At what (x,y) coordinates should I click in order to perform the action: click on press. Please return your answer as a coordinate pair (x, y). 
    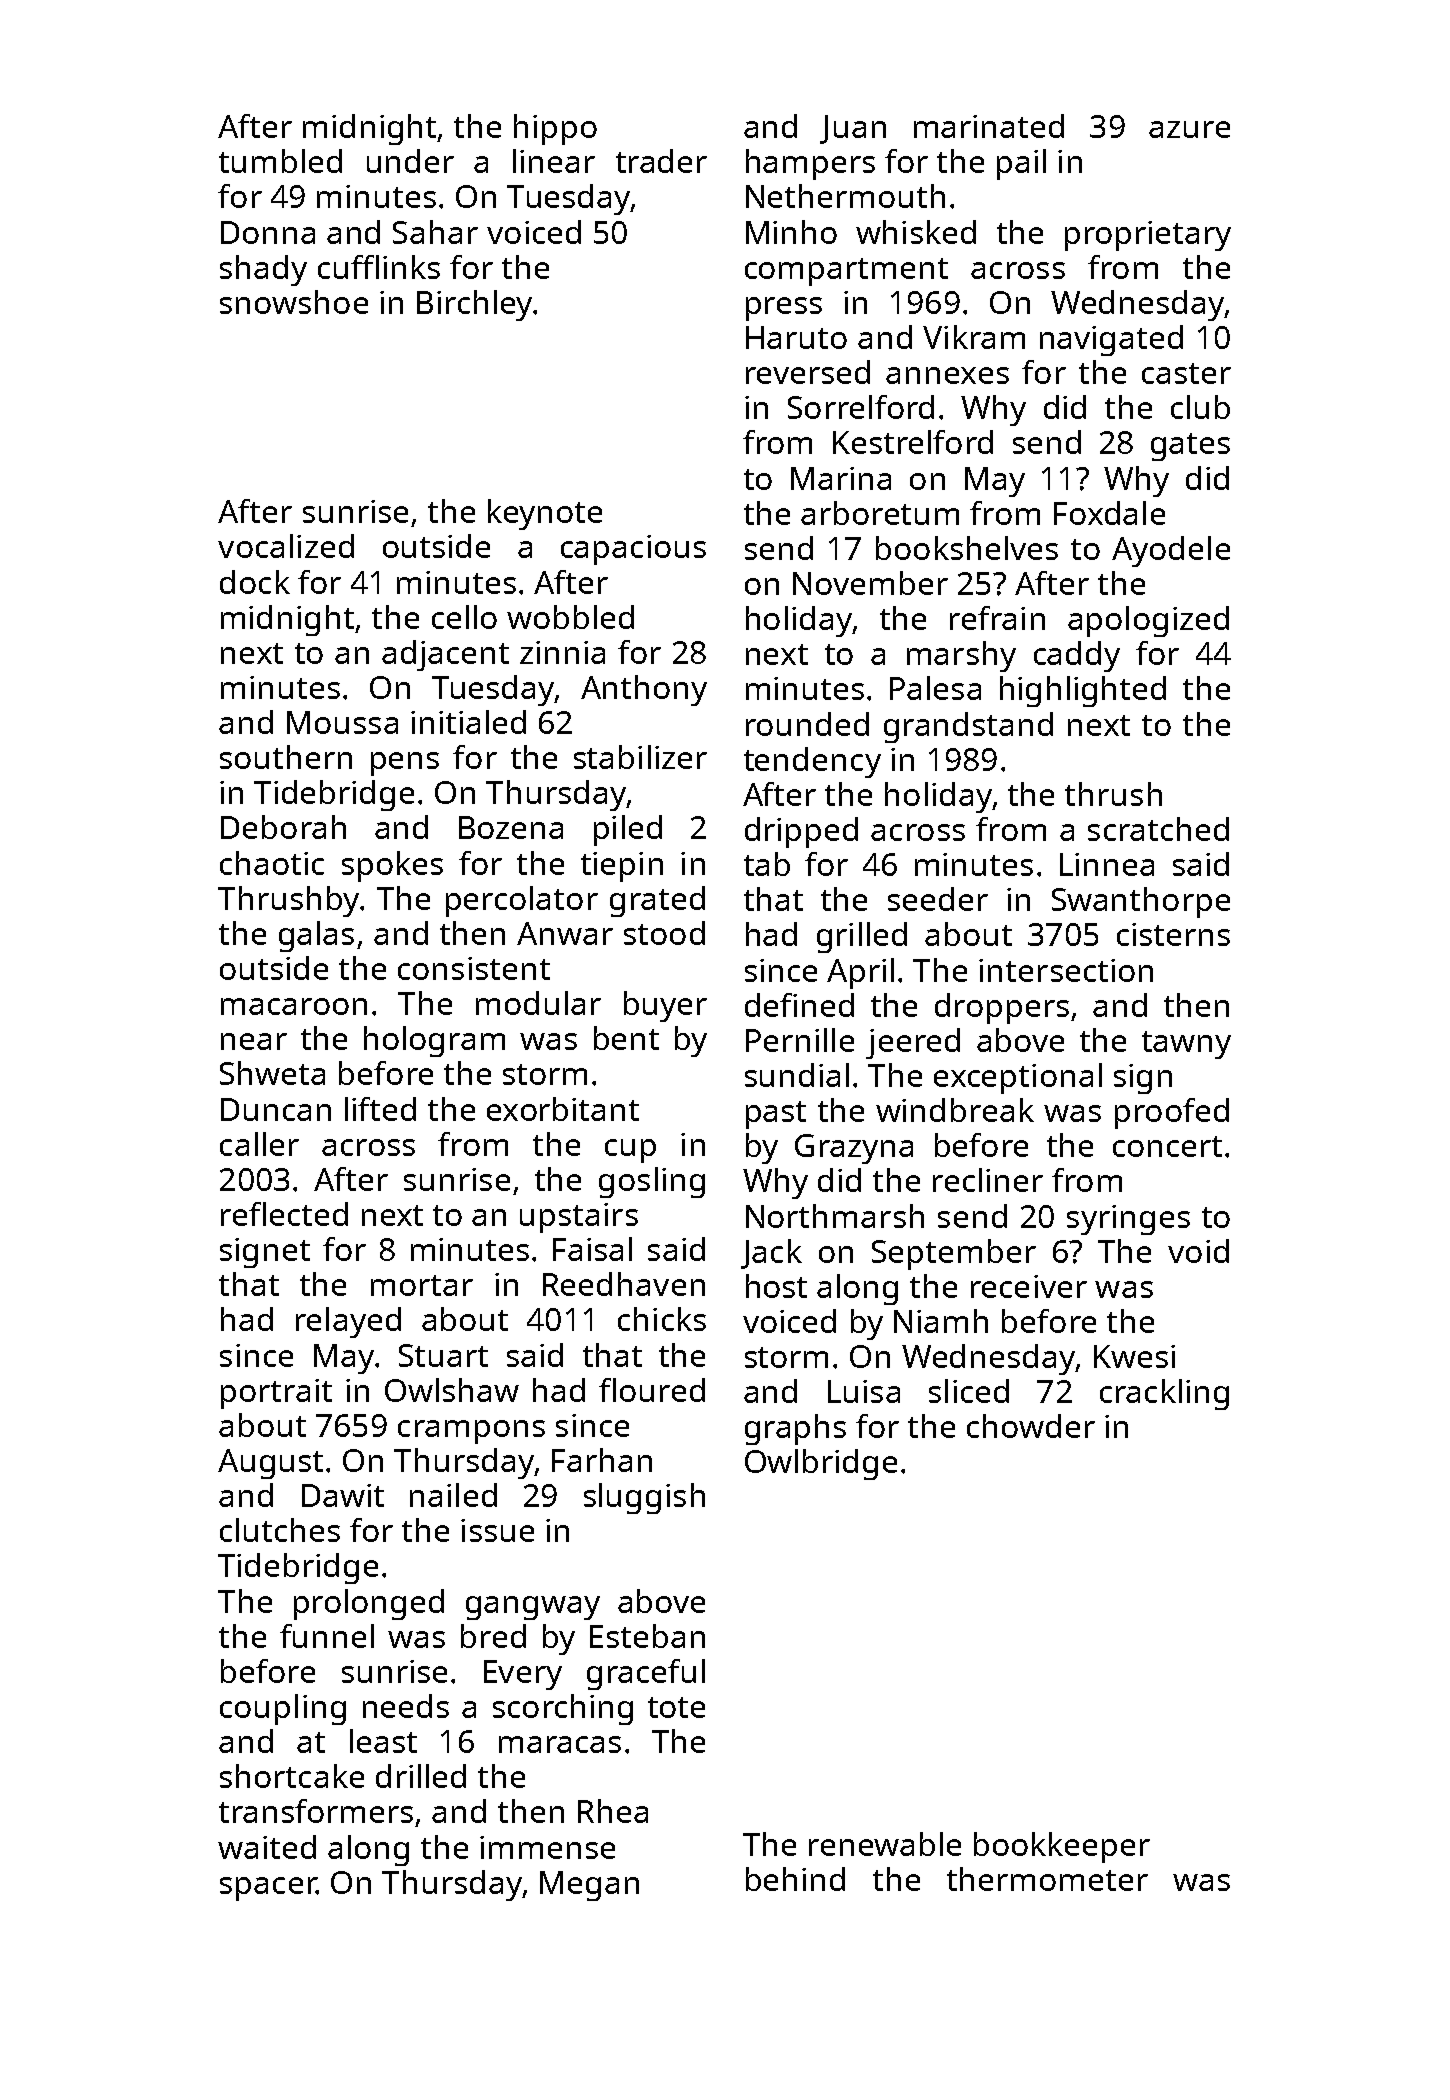
    Looking at the image, I should click on (784, 309).
